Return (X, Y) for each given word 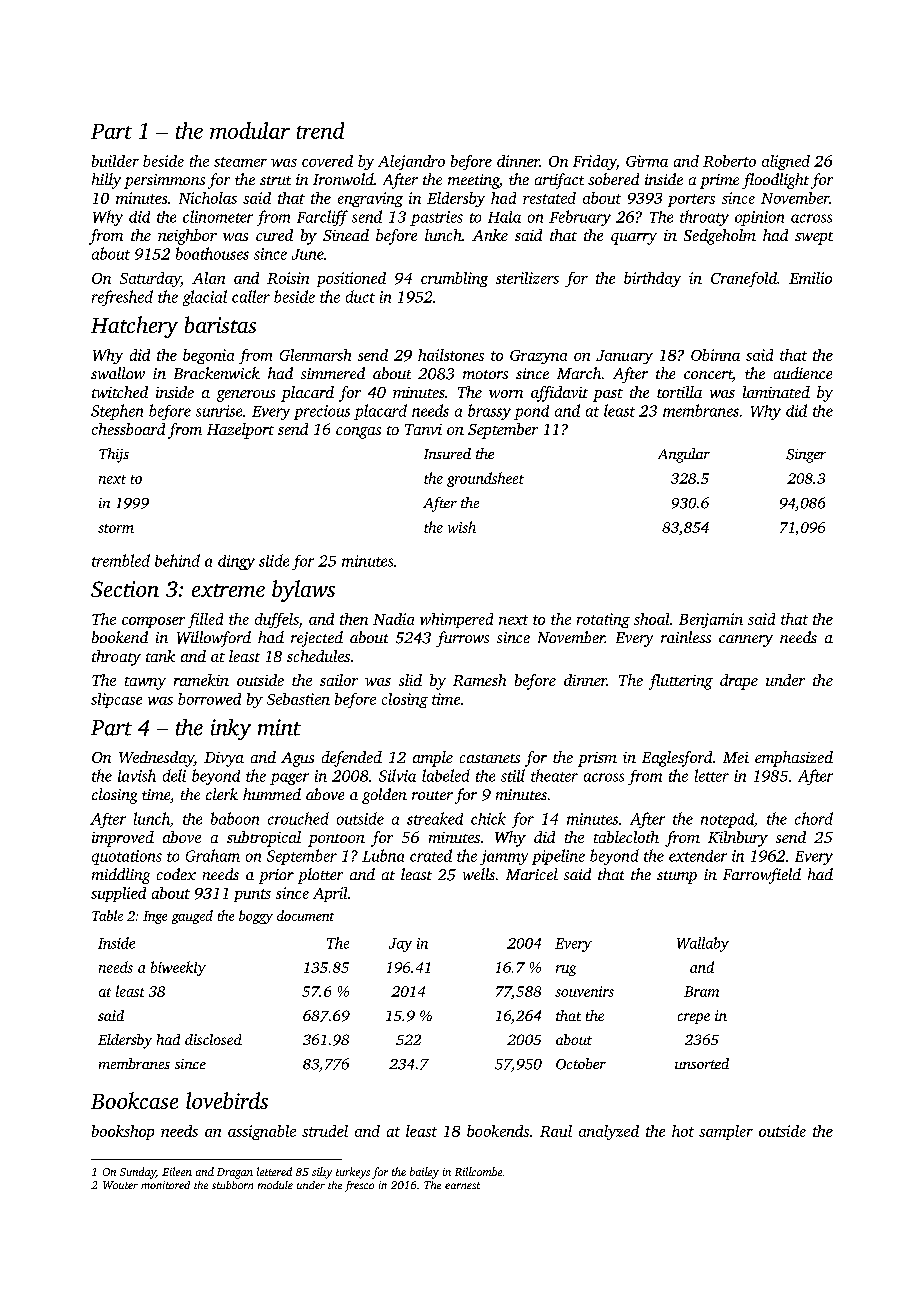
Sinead (346, 235)
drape (739, 682)
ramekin (201, 680)
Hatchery (134, 327)
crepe (694, 1018)
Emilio (810, 278)
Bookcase (134, 1100)
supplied (118, 894)
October (581, 1064)
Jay (400, 945)
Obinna (715, 355)
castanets (490, 758)
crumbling (454, 279)
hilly (106, 181)
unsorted (702, 1063)
